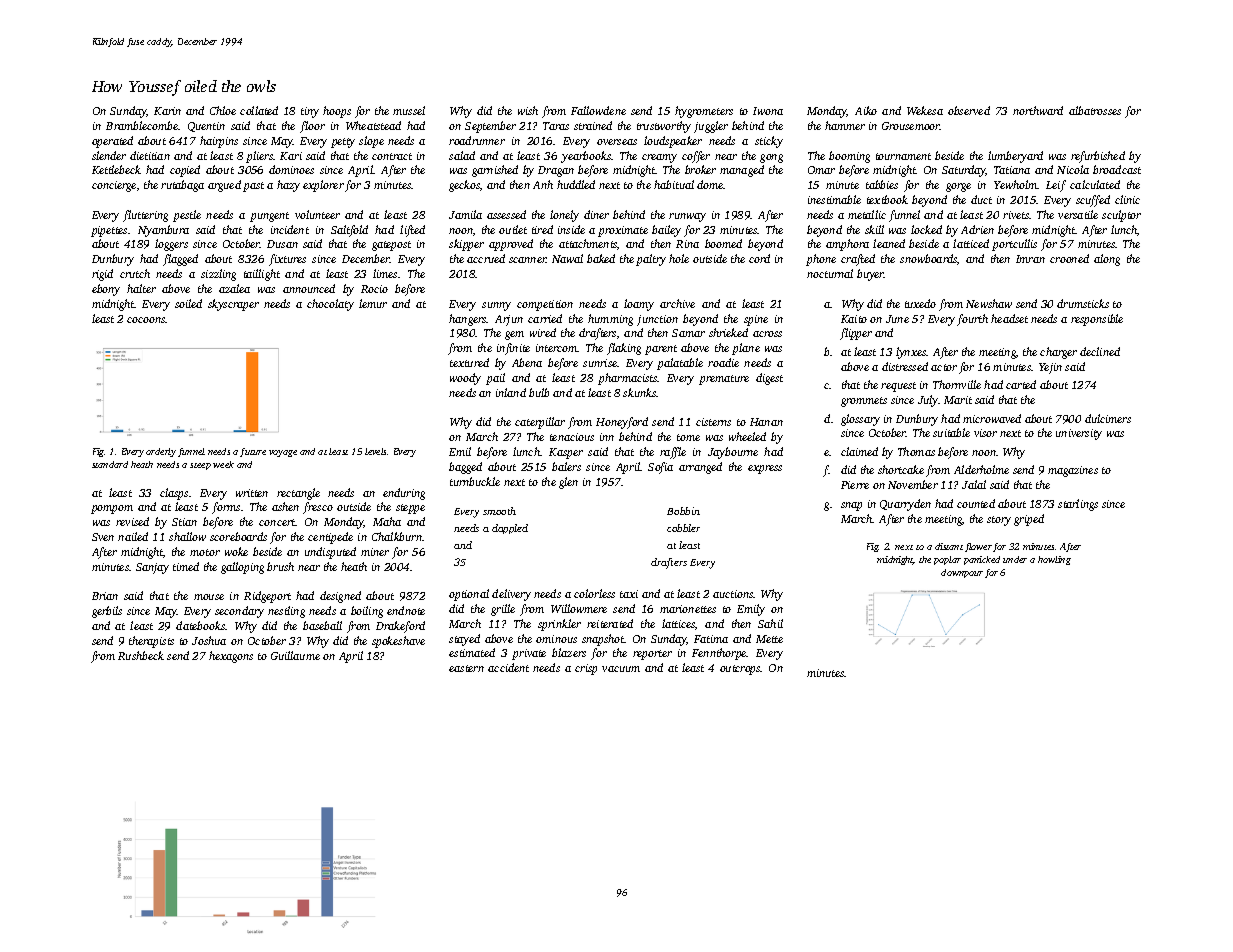 The image size is (1233, 952). What do you see at coordinates (740, 670) in the page?
I see `outcrops` at bounding box center [740, 670].
